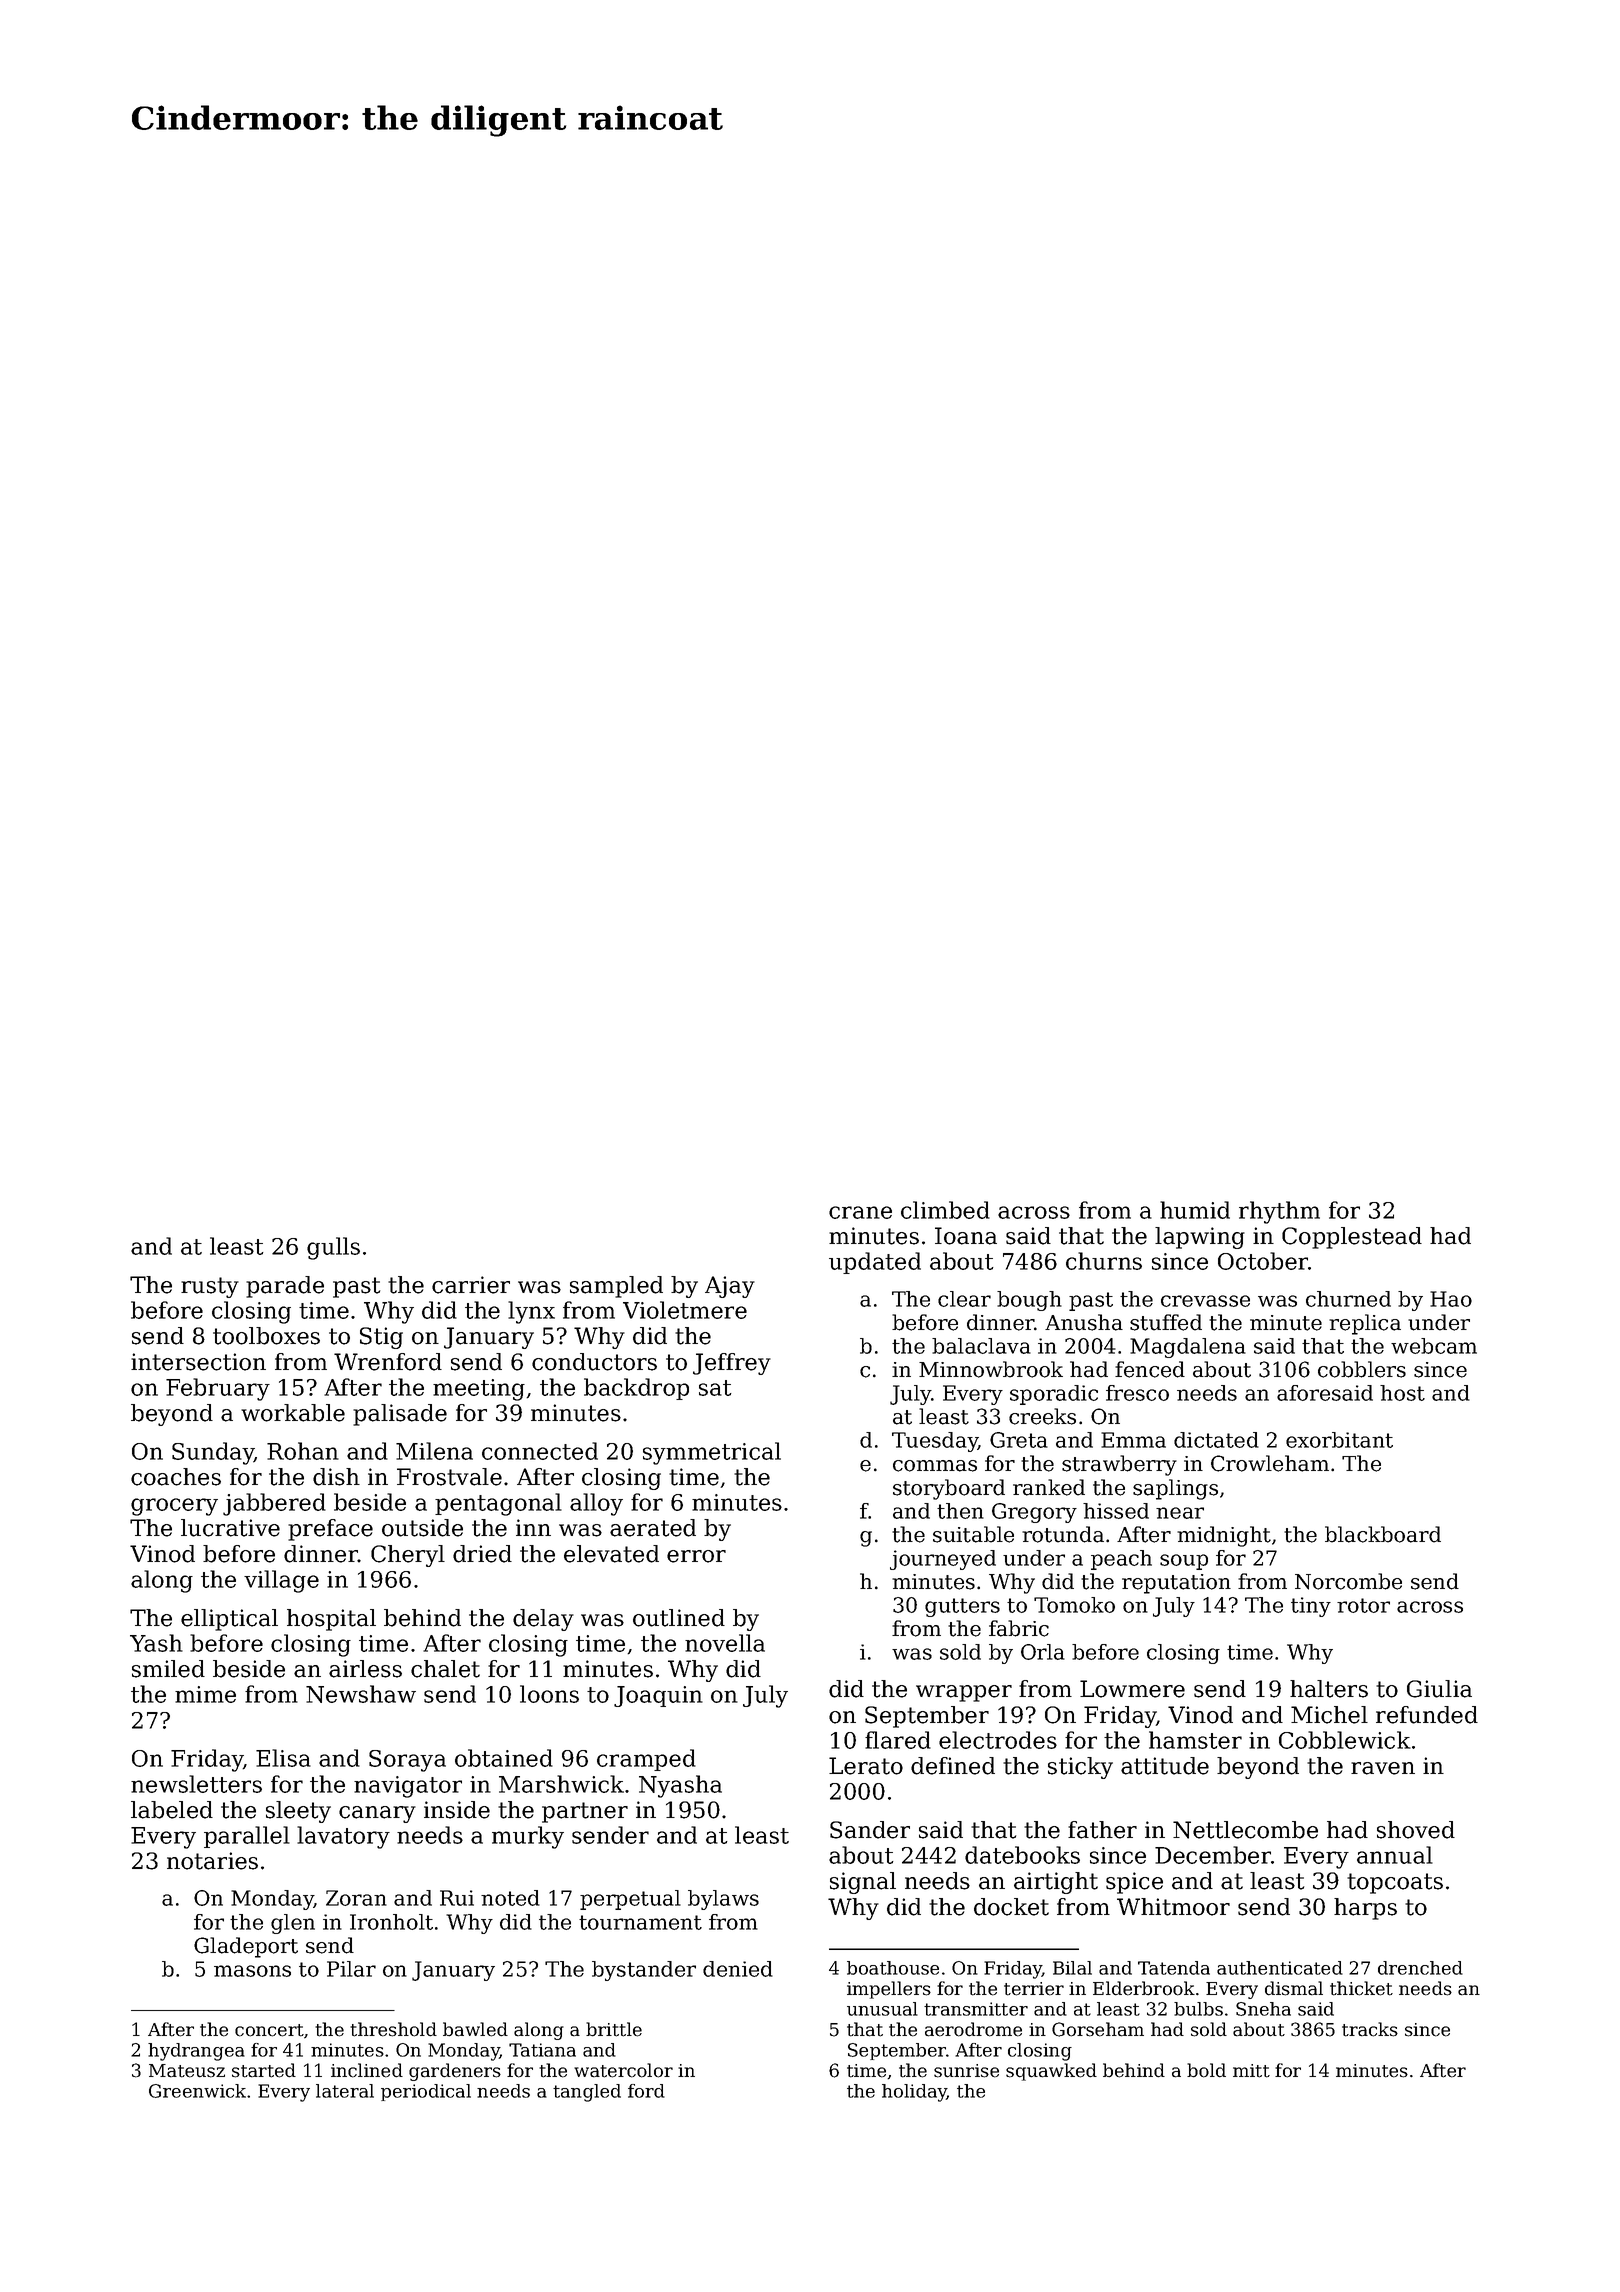  What do you see at coordinates (274, 1504) in the screenshot?
I see `jabbered` at bounding box center [274, 1504].
